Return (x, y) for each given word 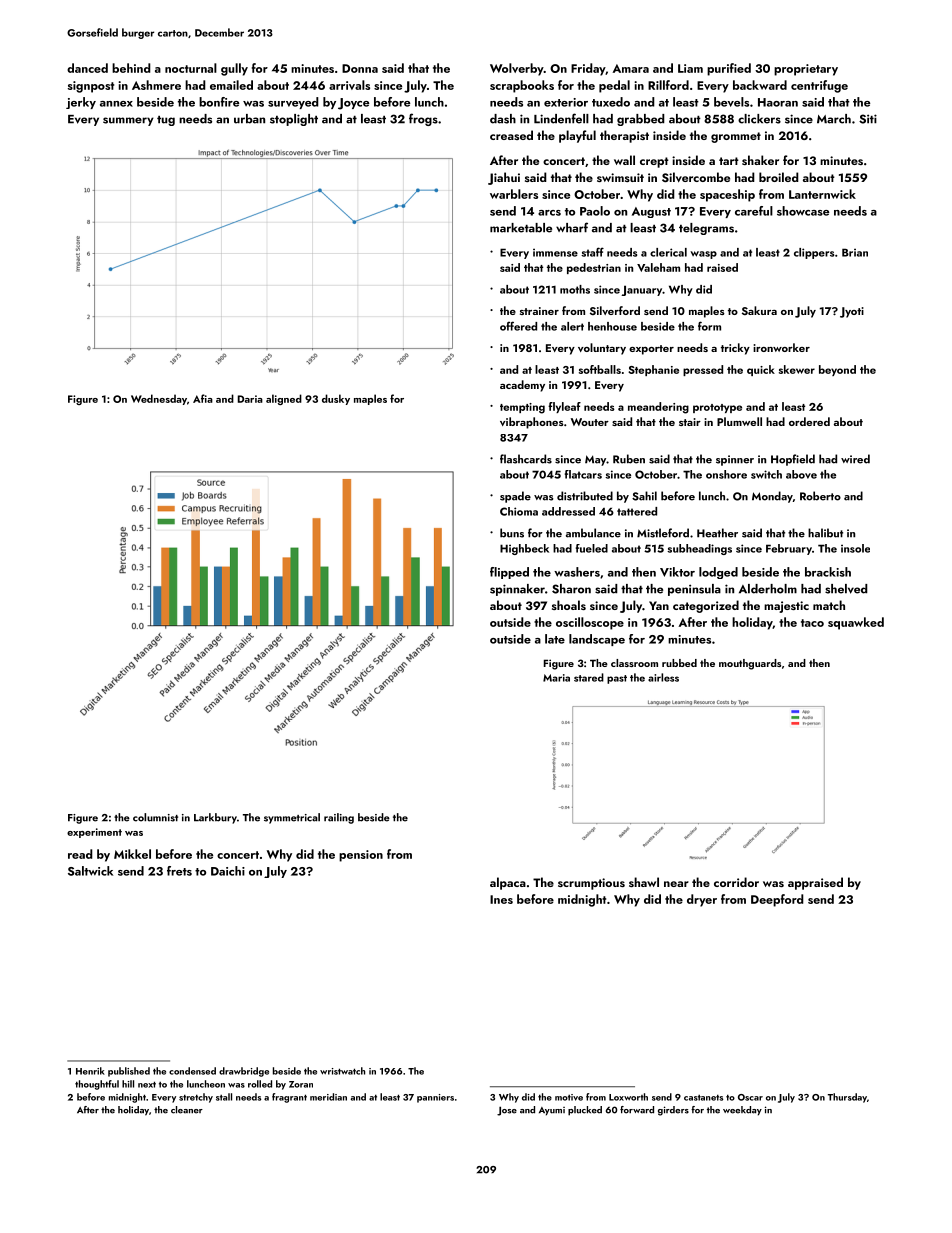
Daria (250, 399)
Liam (690, 68)
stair (690, 422)
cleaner (187, 1110)
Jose (507, 1111)
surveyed (293, 103)
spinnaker (517, 590)
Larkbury (215, 818)
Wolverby (517, 69)
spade (515, 497)
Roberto (820, 496)
